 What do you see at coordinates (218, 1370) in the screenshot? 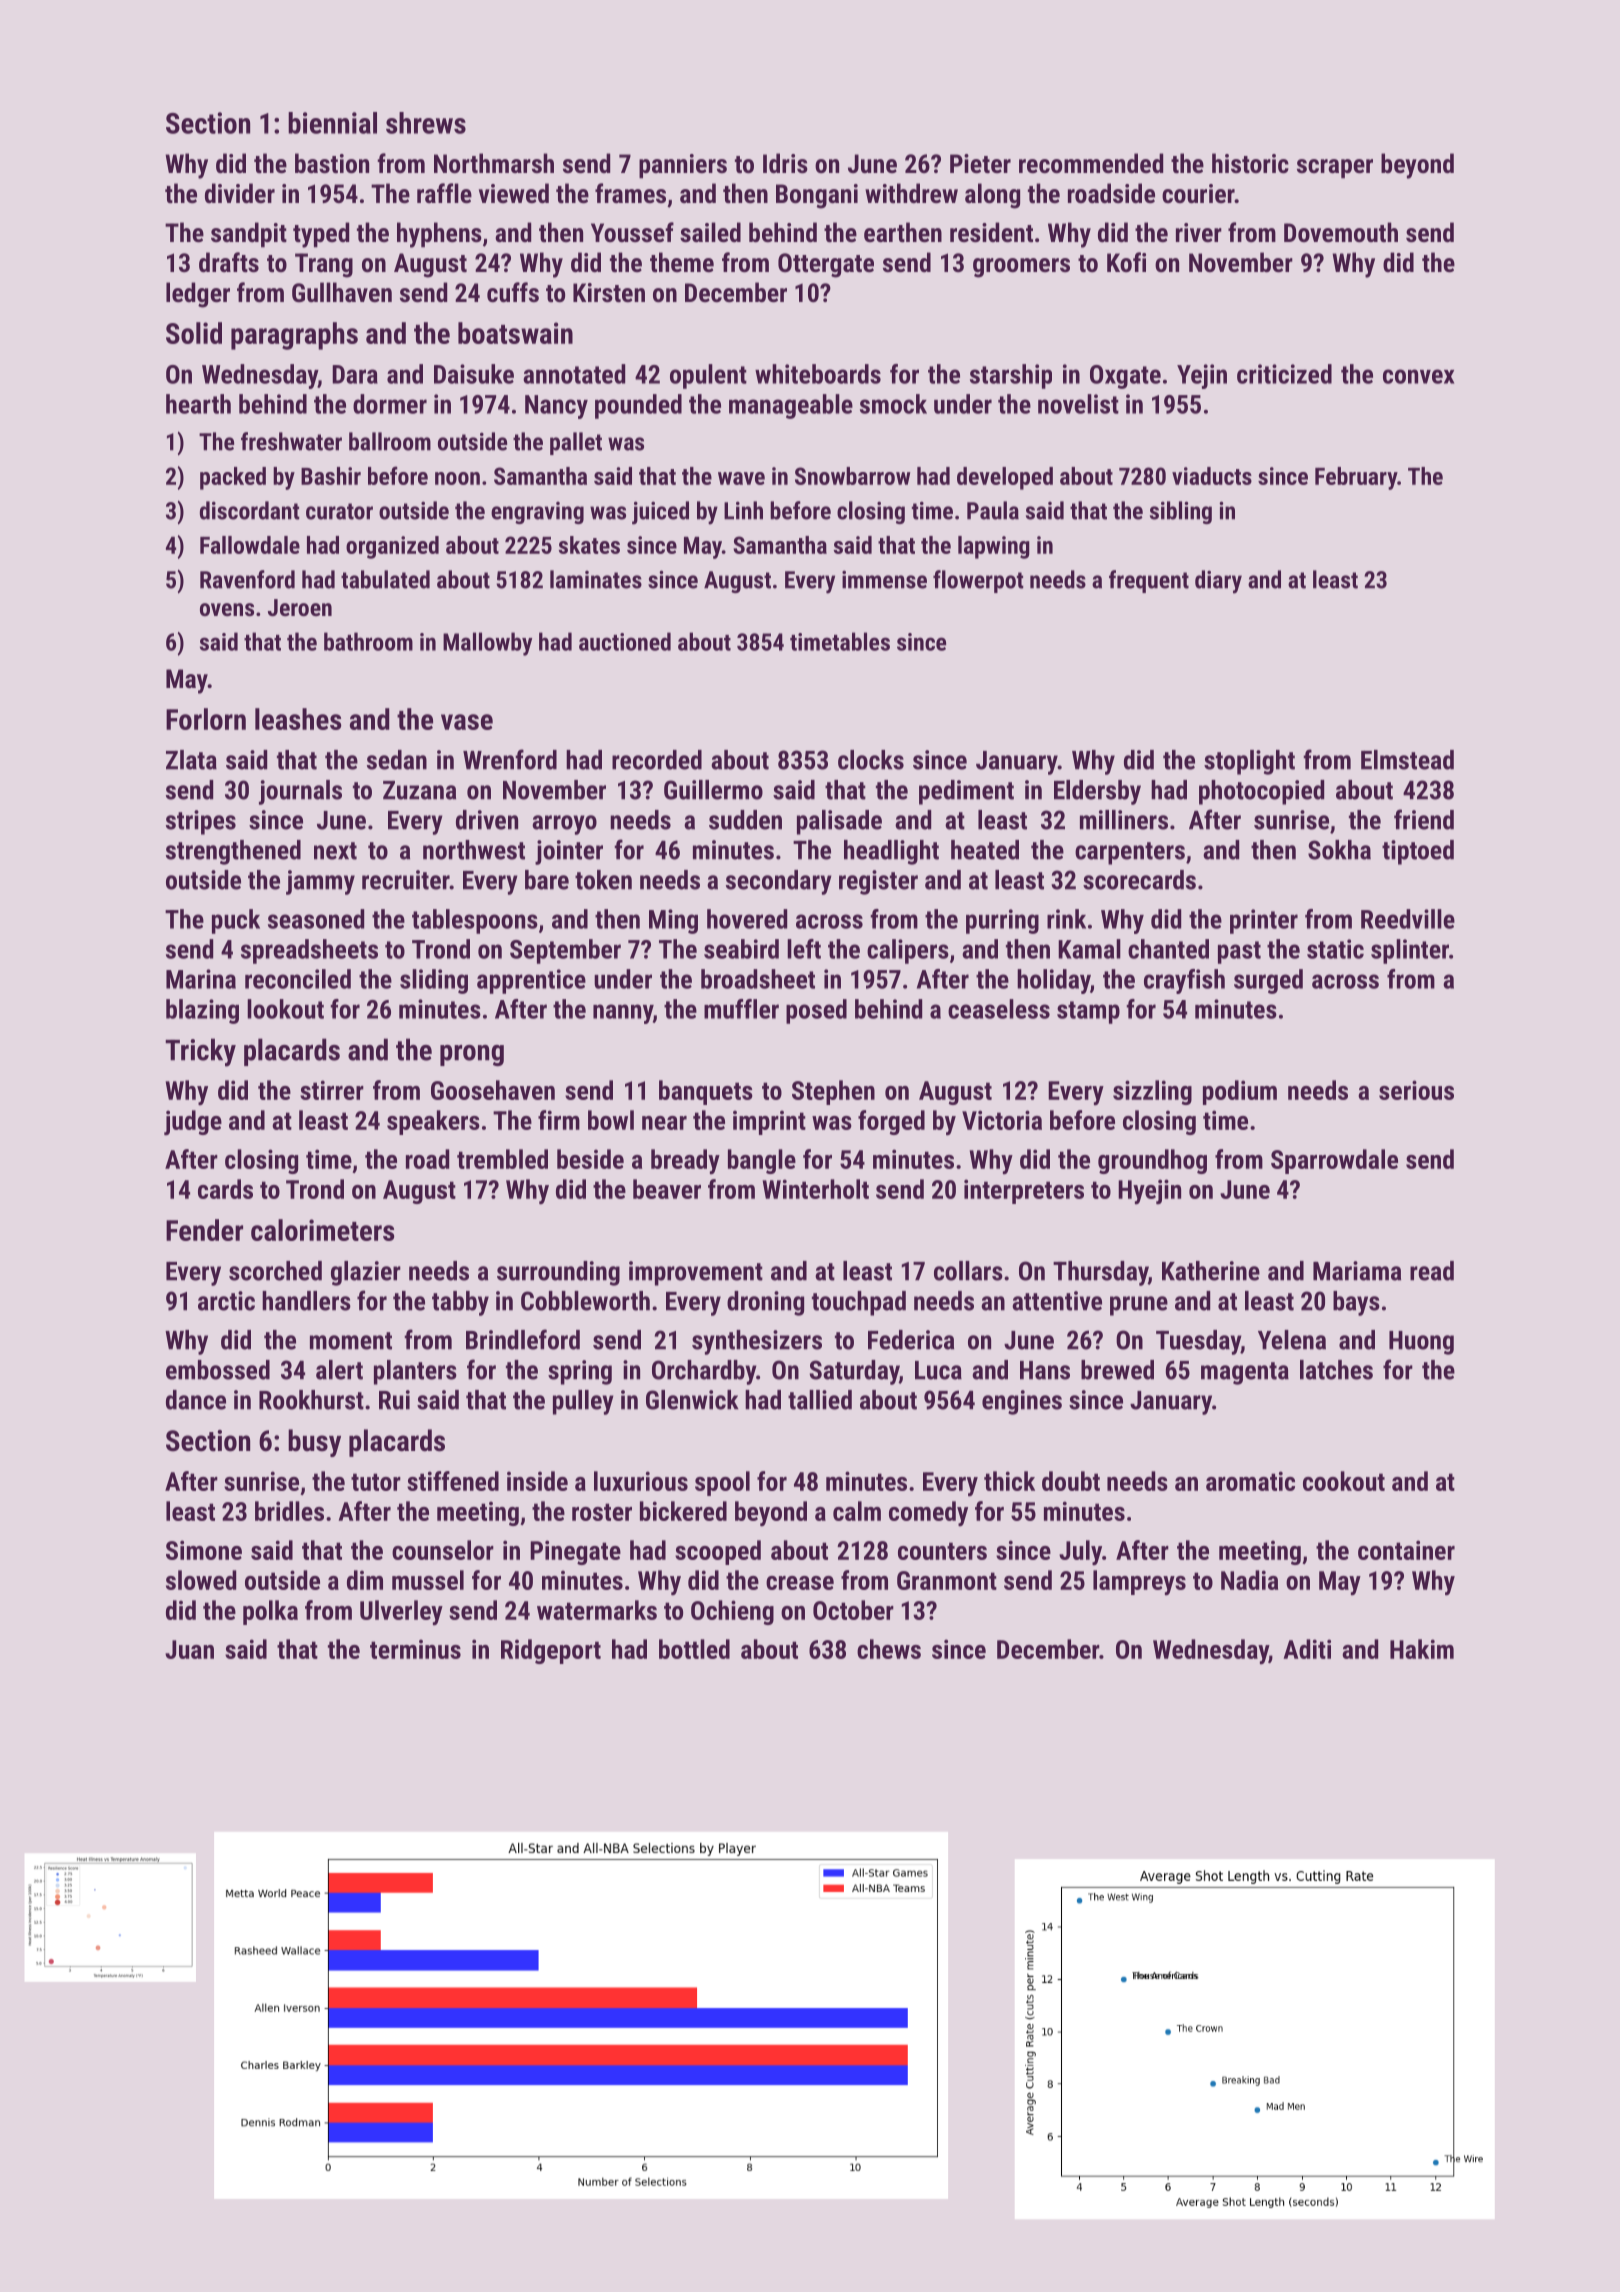
I see `embossed` at bounding box center [218, 1370].
